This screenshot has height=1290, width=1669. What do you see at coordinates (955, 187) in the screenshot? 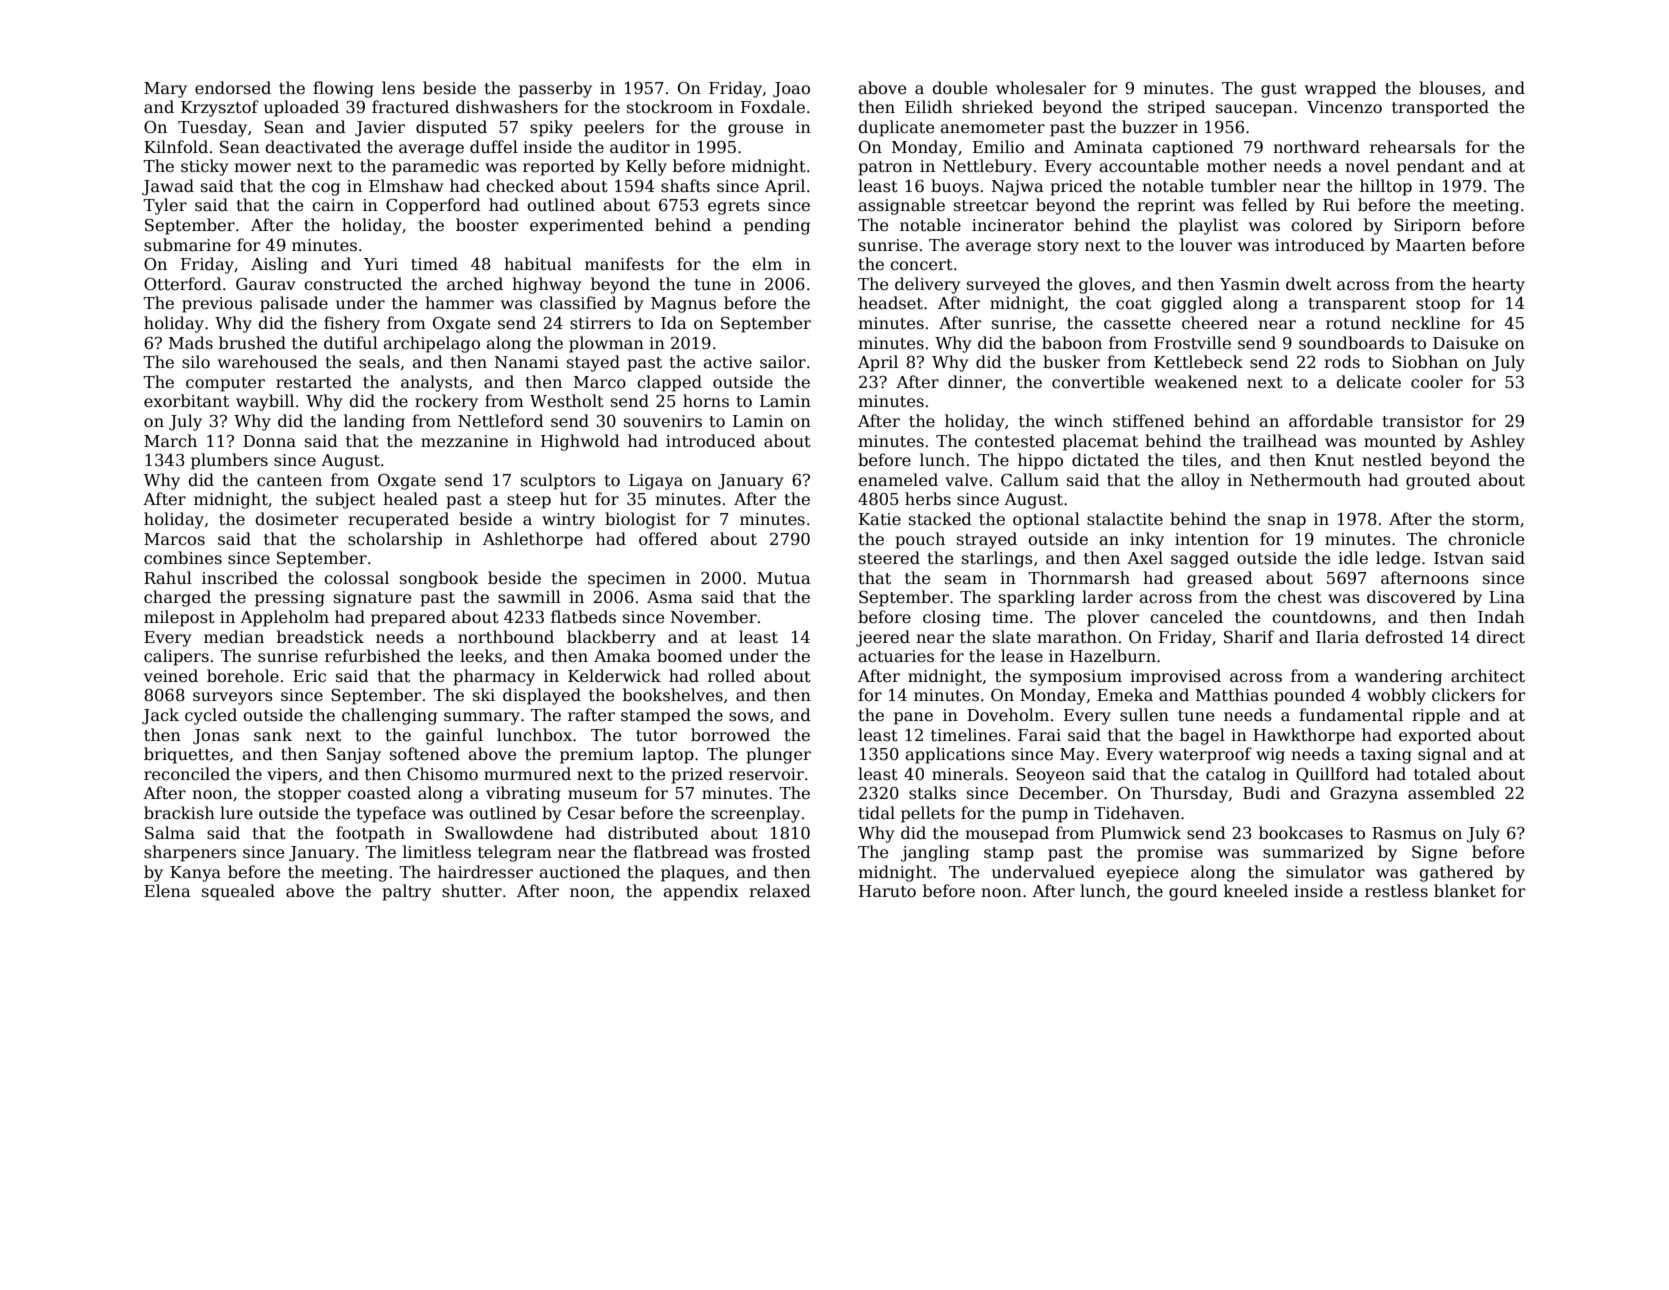
I see `buoys` at bounding box center [955, 187].
